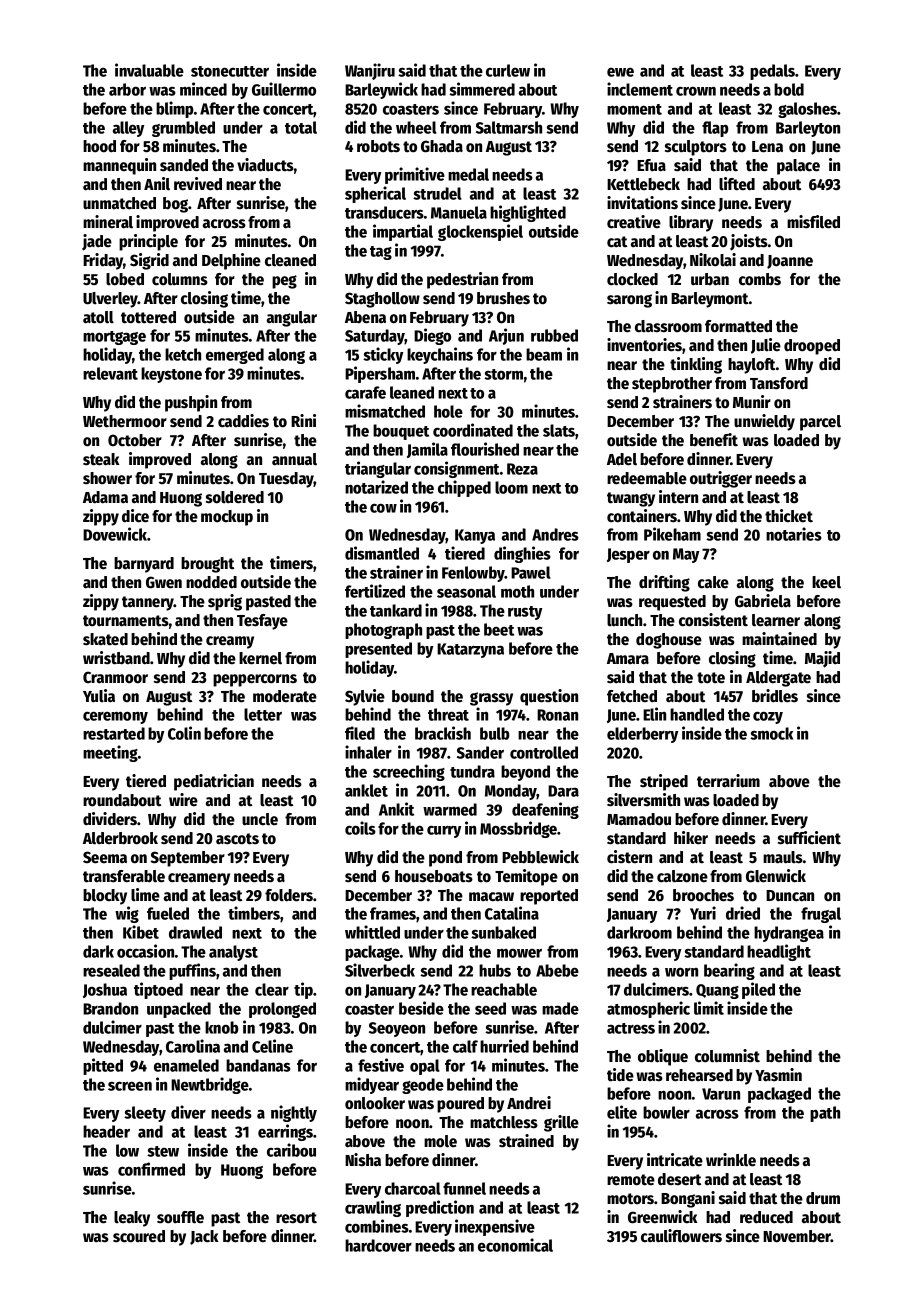  Describe the element at coordinates (525, 613) in the image. I see `rusty` at that location.
